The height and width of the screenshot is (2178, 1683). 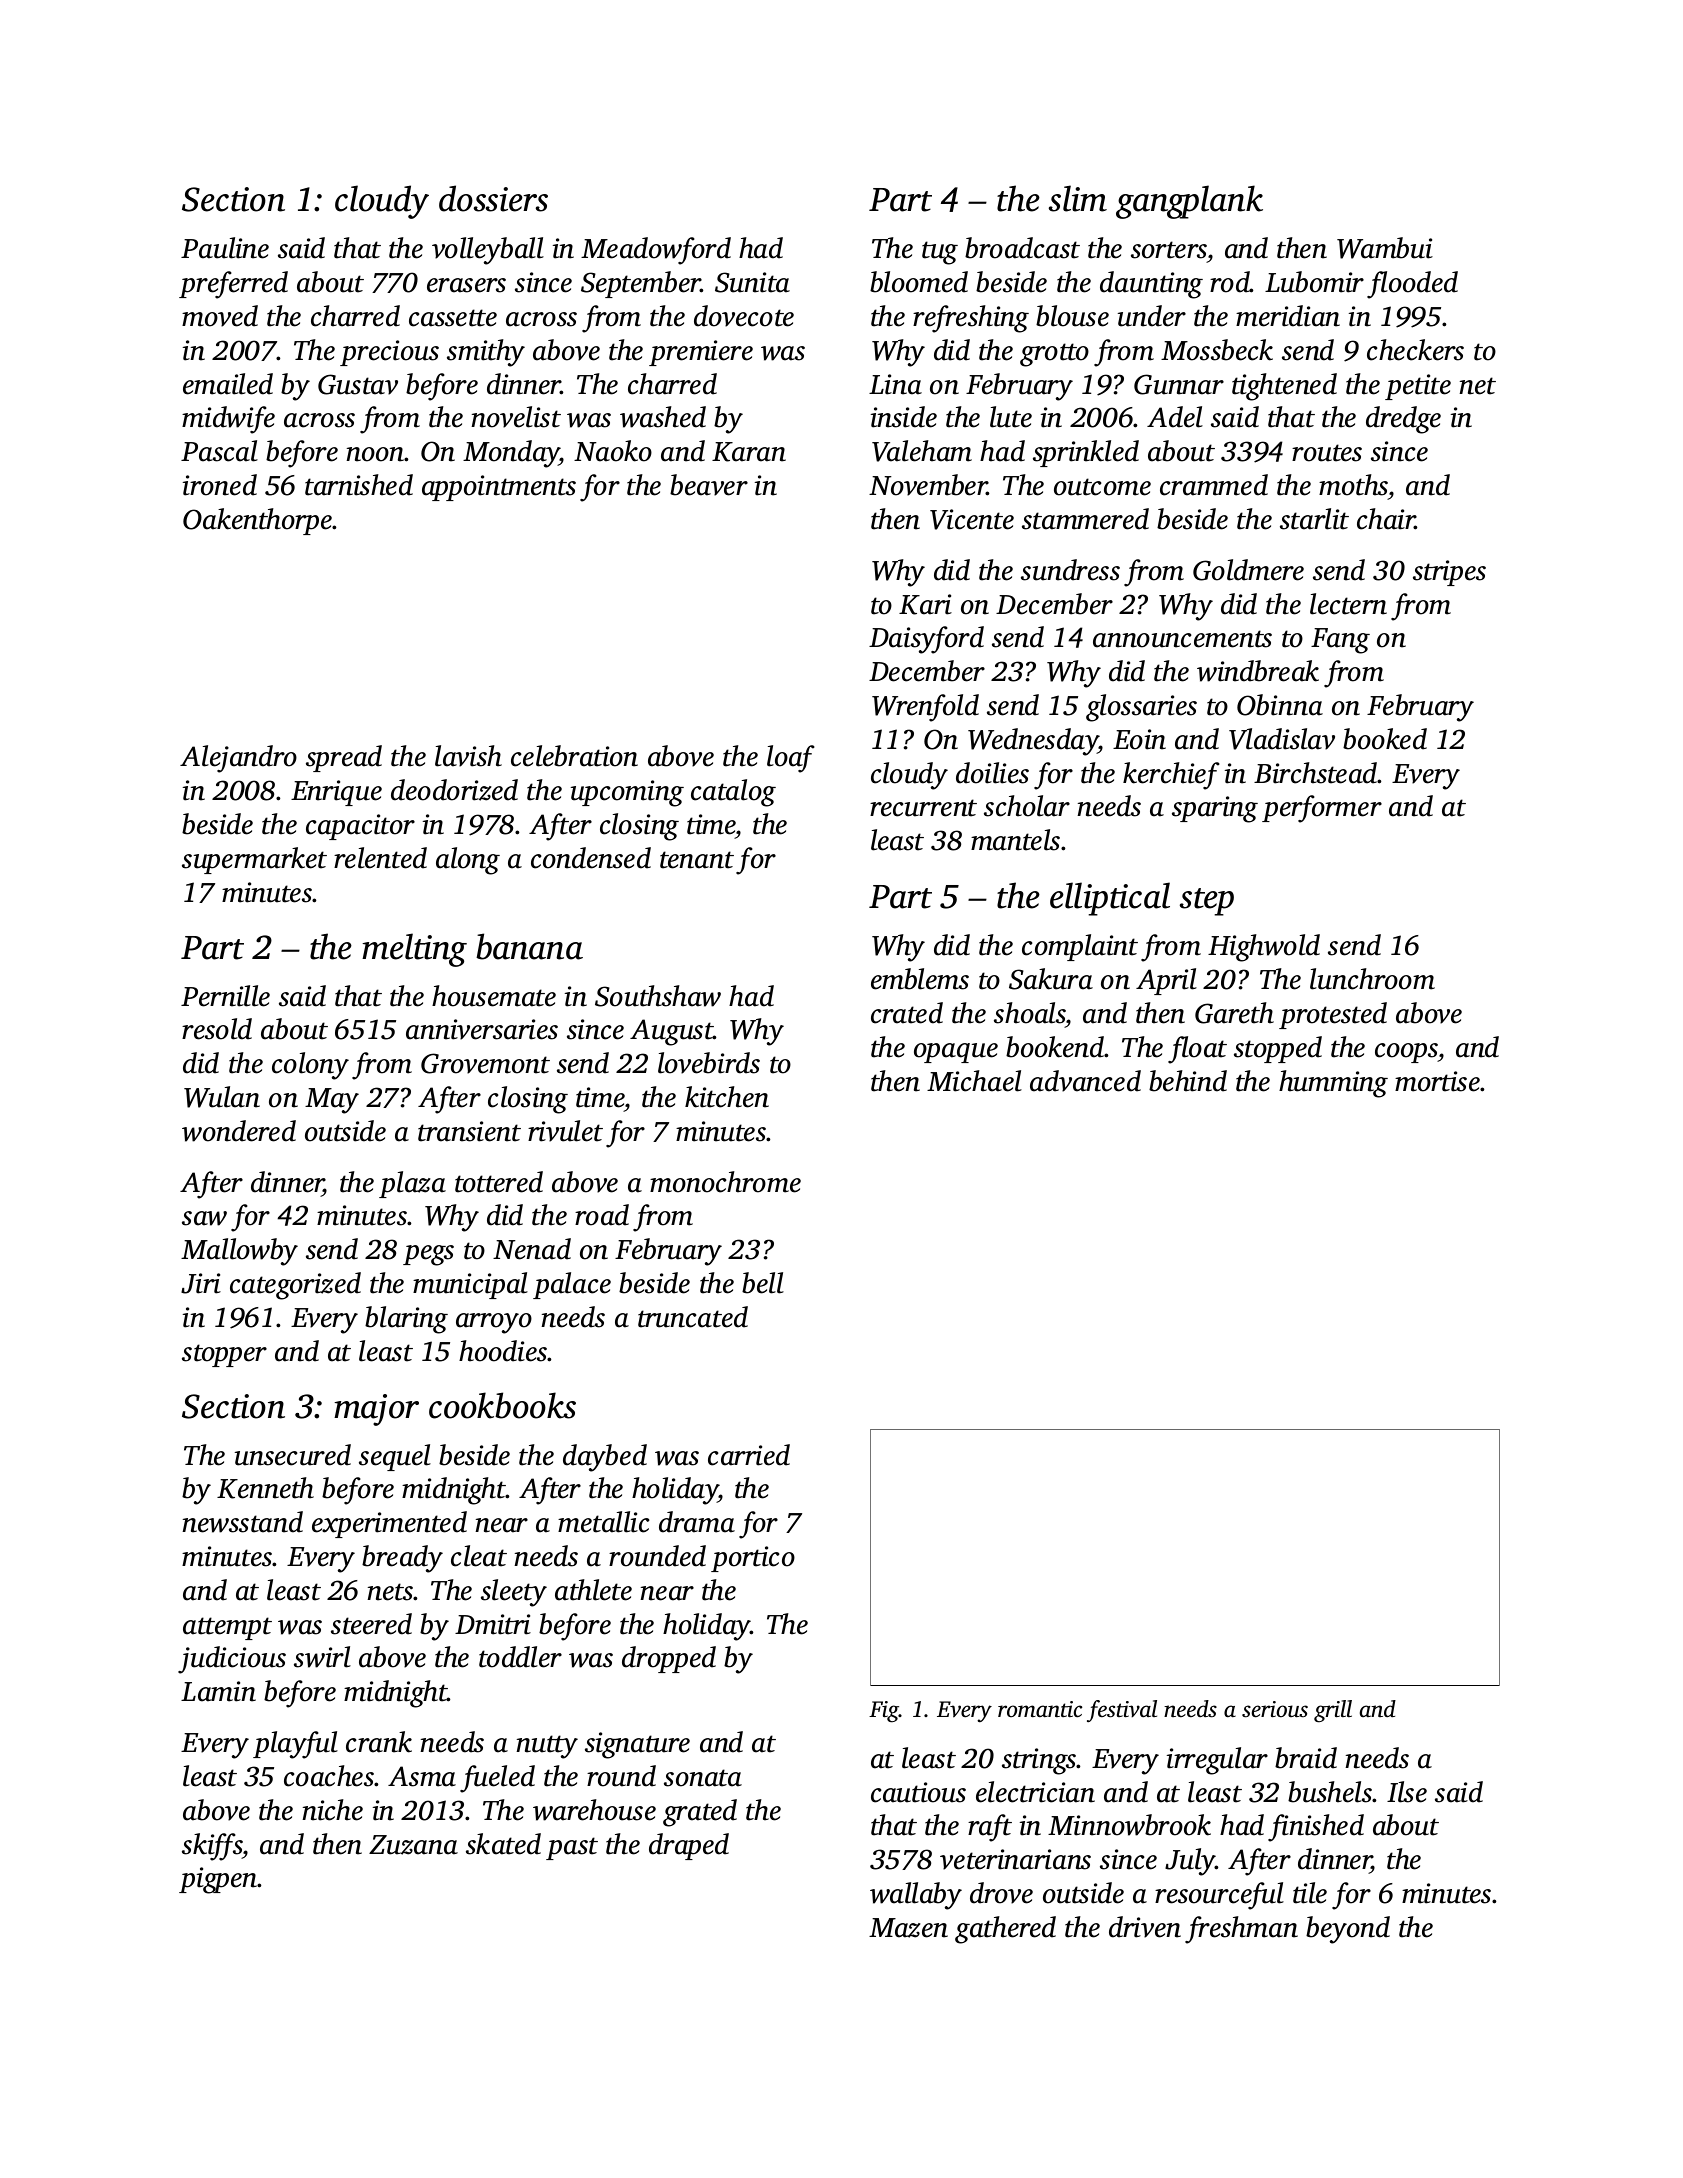 What do you see at coordinates (218, 1880) in the screenshot?
I see `pigpen` at bounding box center [218, 1880].
